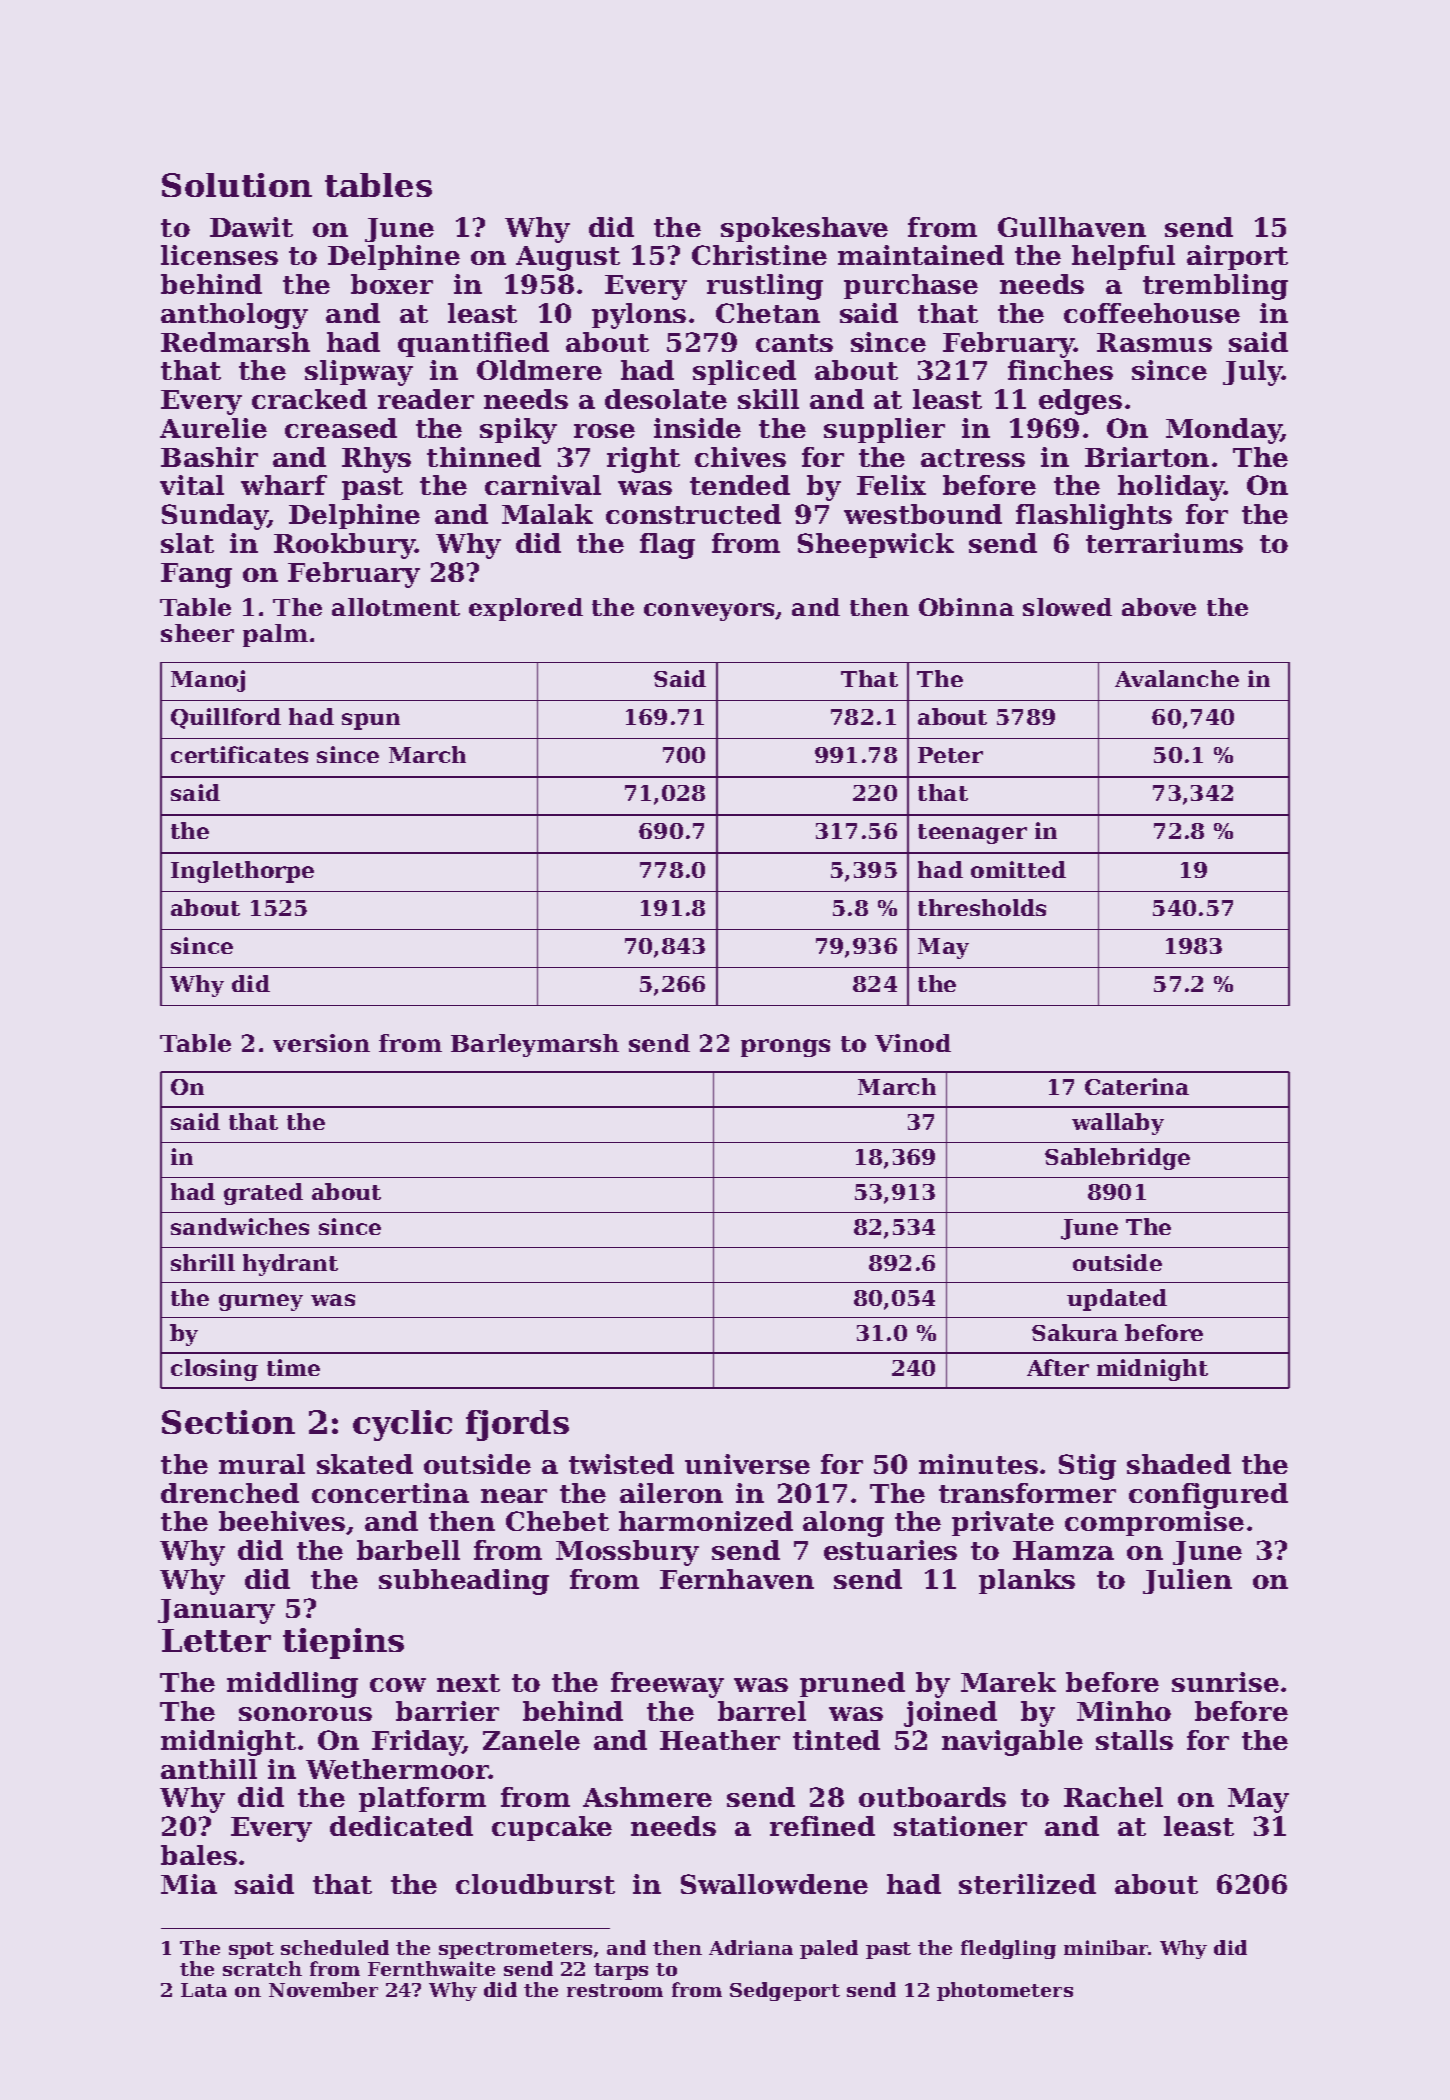 This screenshot has height=2100, width=1450. What do you see at coordinates (392, 284) in the screenshot?
I see `boxer` at bounding box center [392, 284].
